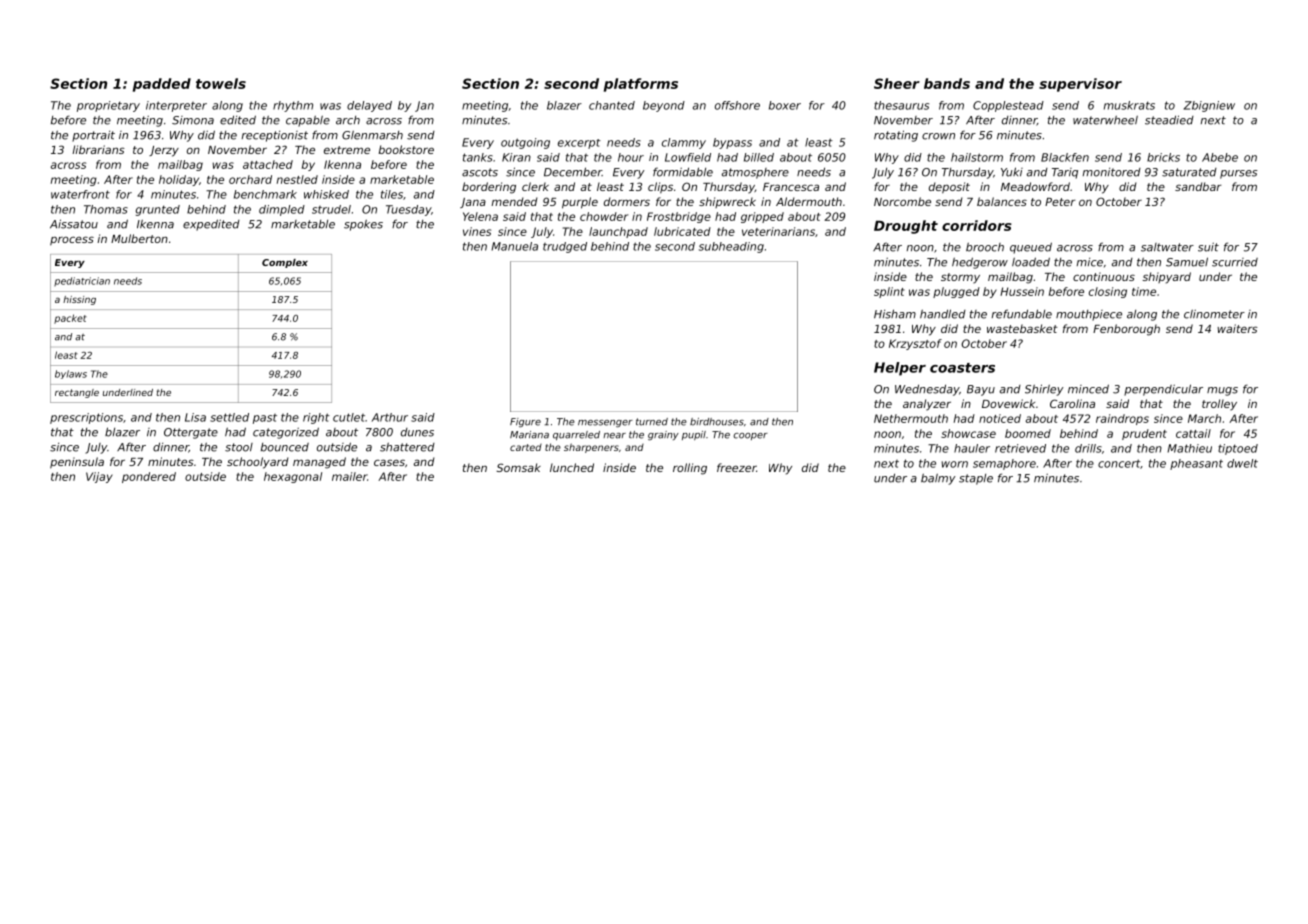 This screenshot has height=924, width=1308. Describe the element at coordinates (1089, 315) in the screenshot. I see `mouthpiece` at that location.
